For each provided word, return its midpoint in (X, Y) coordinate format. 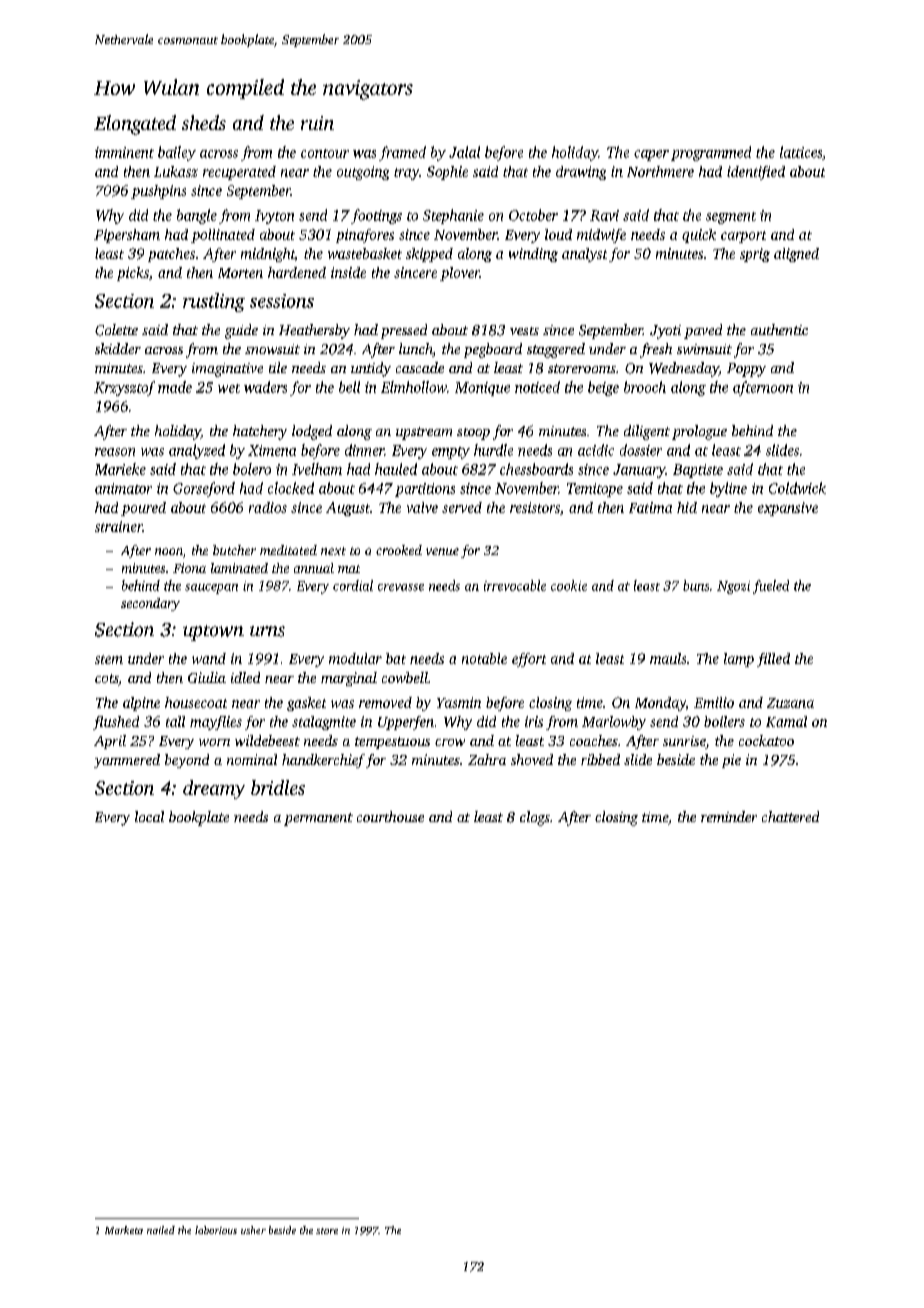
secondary (150, 604)
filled (773, 660)
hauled (396, 469)
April (110, 742)
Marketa (124, 1230)
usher (253, 1230)
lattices (801, 152)
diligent (647, 432)
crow (450, 742)
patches (171, 255)
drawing (581, 173)
